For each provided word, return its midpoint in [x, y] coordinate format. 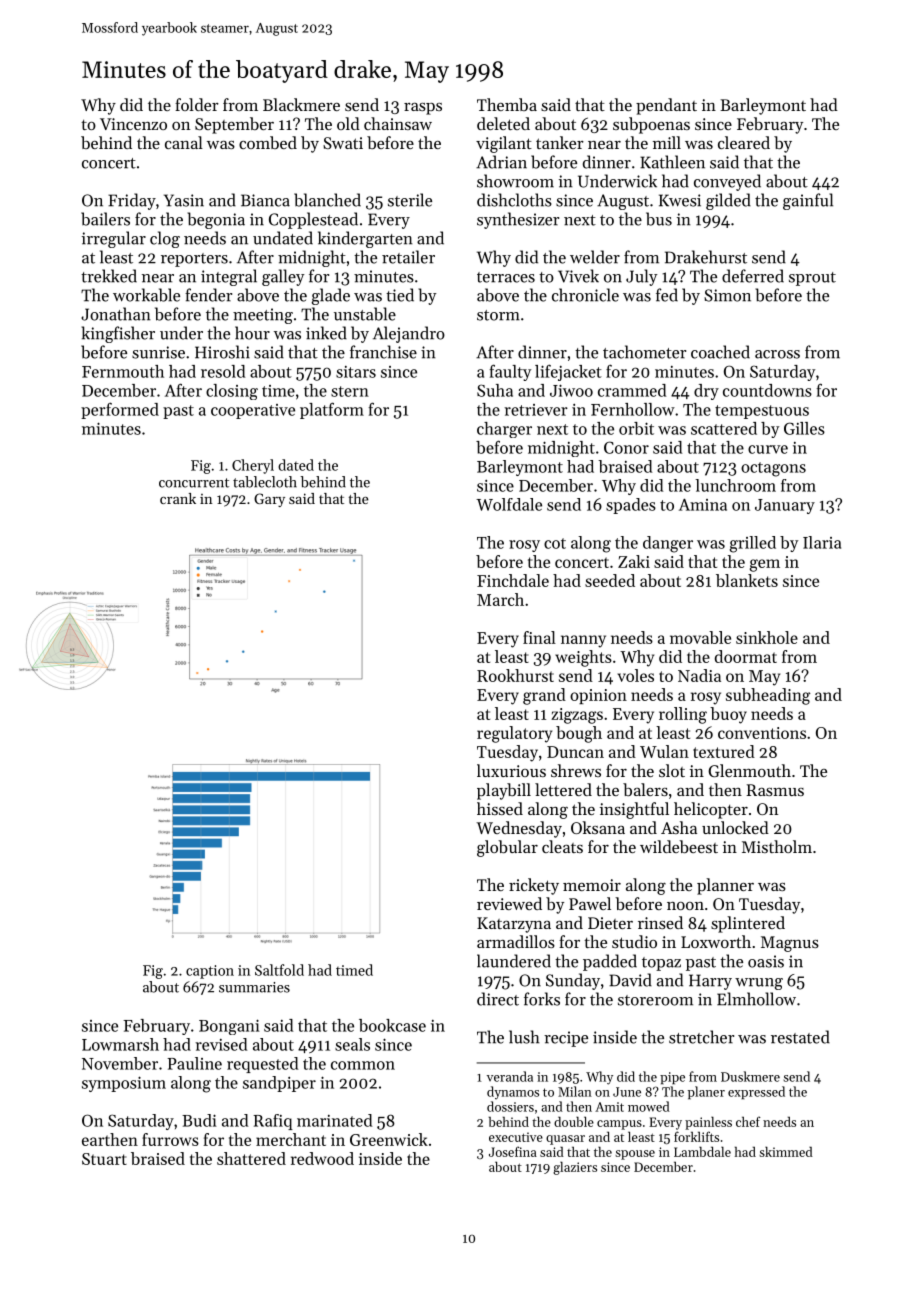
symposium [124, 1084]
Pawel [590, 903]
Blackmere [301, 104]
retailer [408, 257]
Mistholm [777, 846]
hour [252, 333]
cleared [744, 142]
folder [197, 104]
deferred [753, 276]
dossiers [510, 1106]
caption [210, 972]
